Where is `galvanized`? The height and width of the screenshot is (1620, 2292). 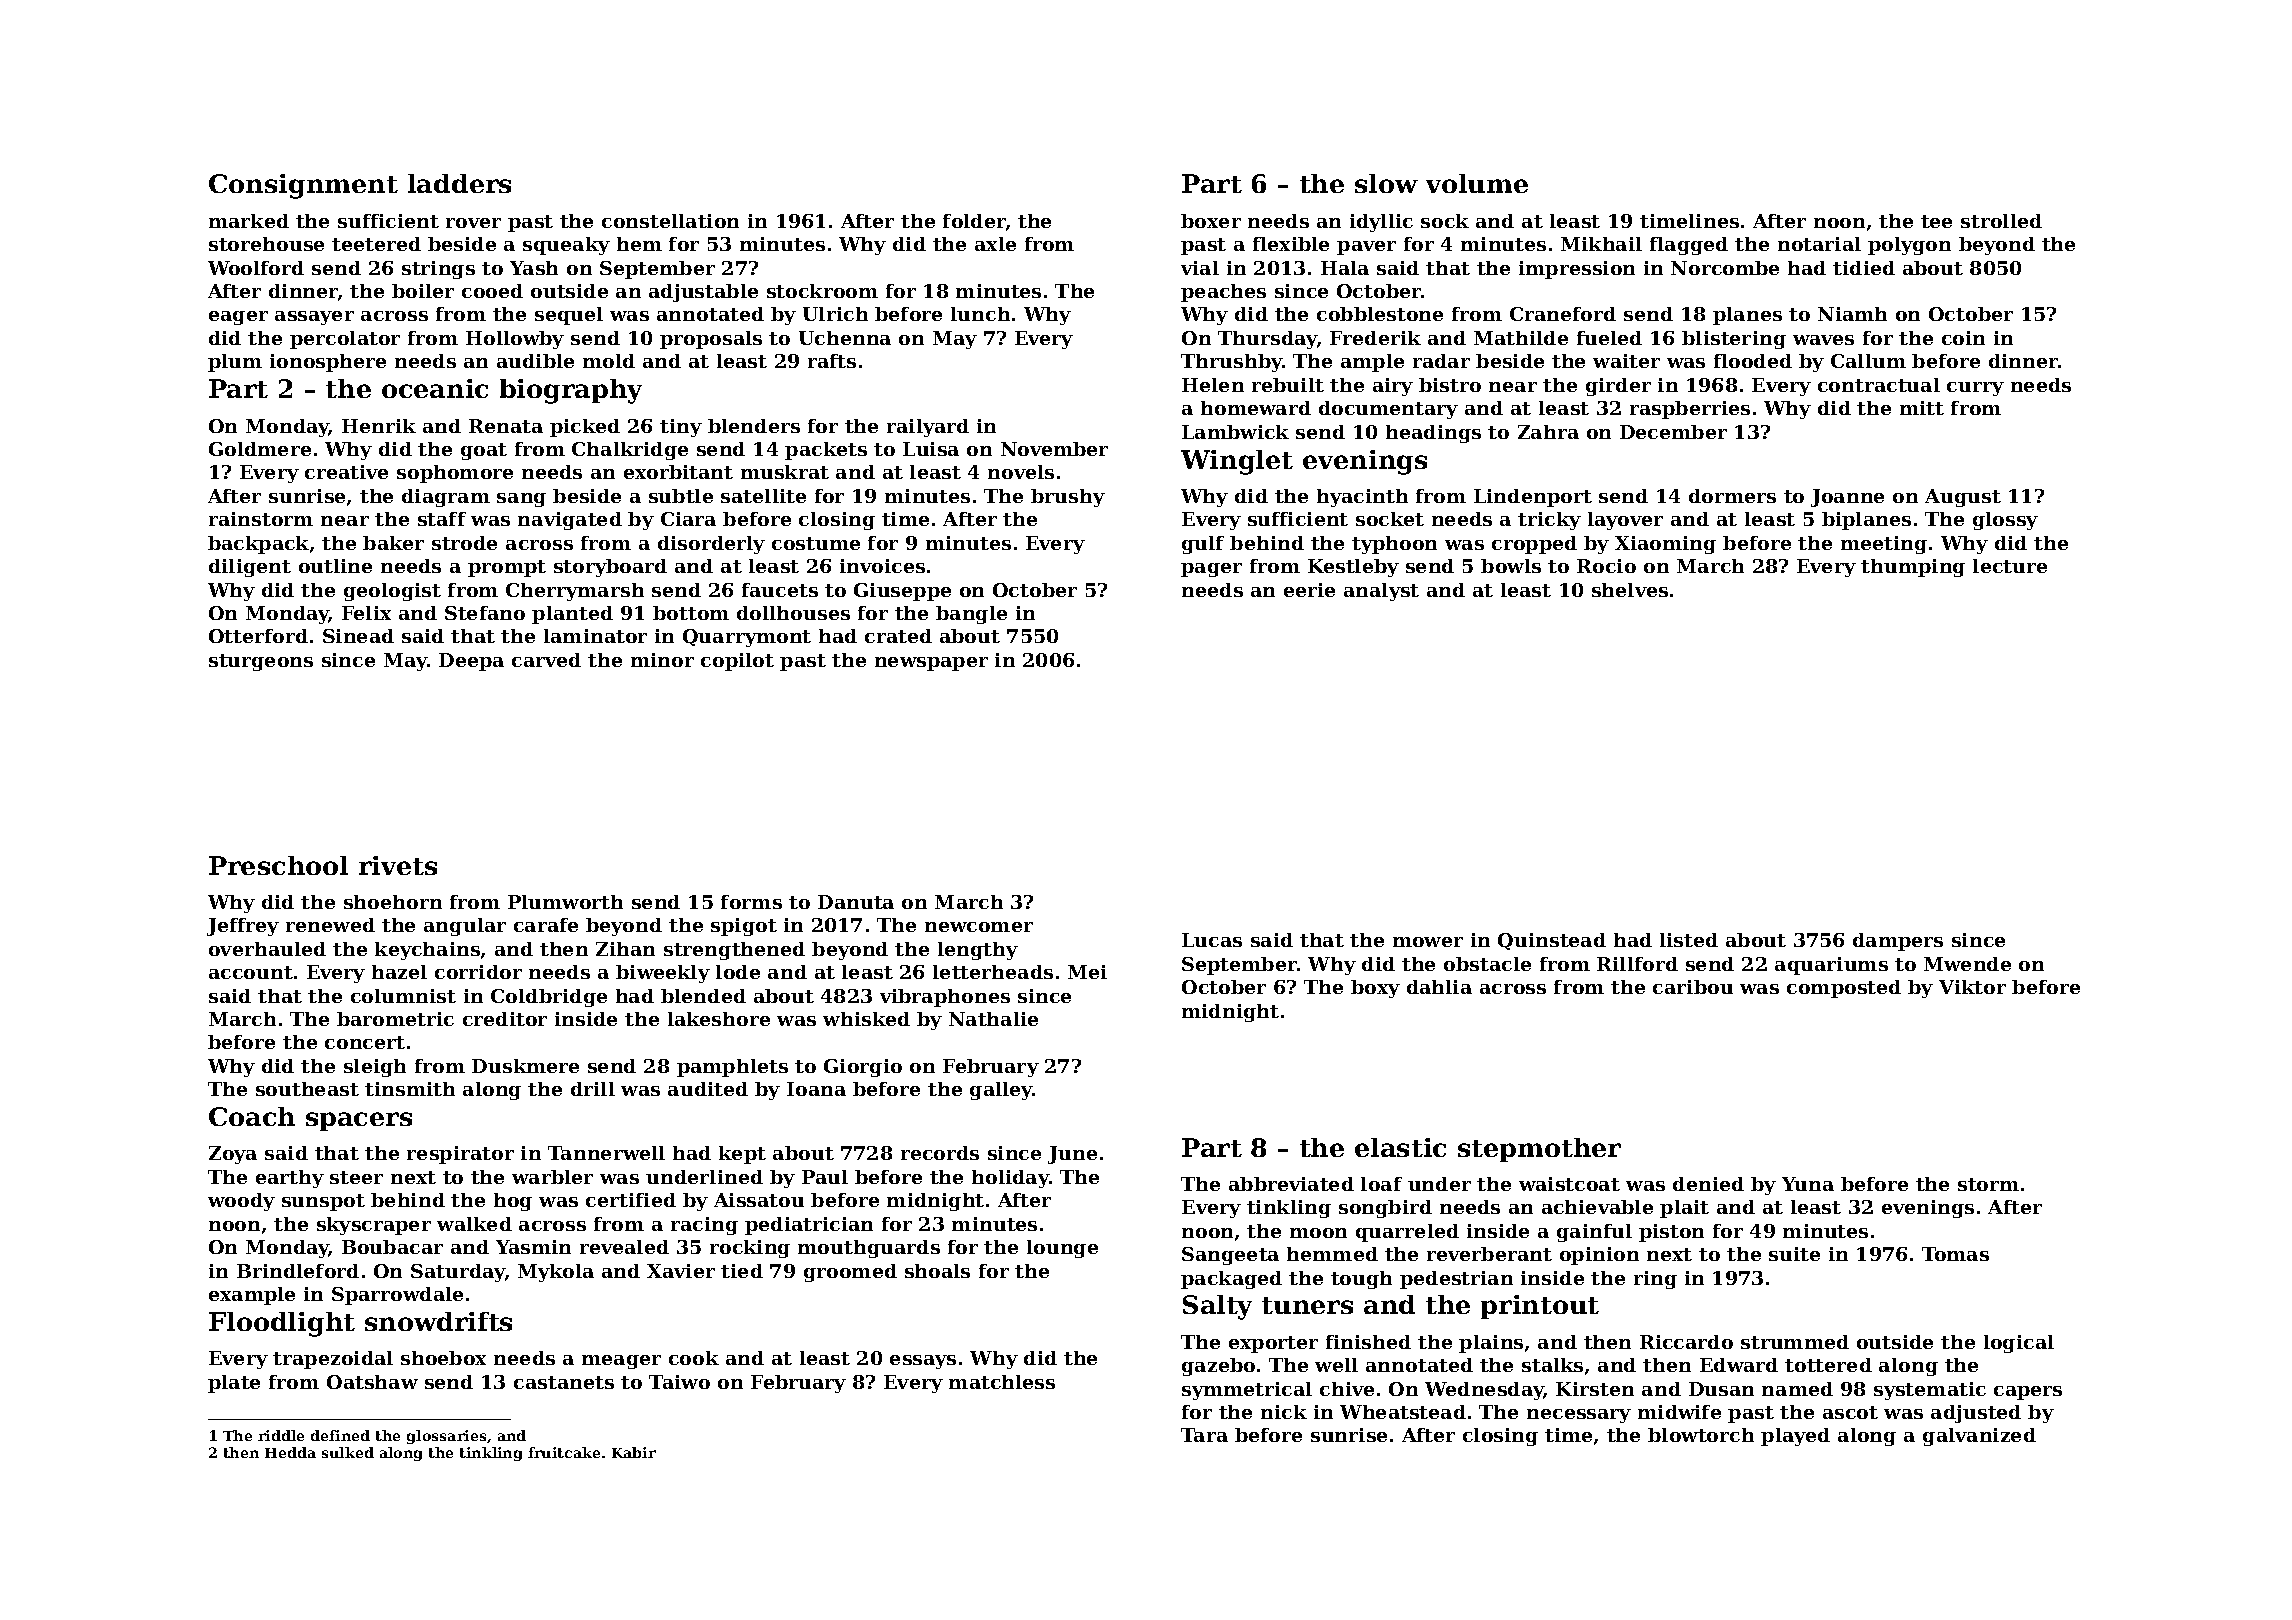
galvanized is located at coordinates (1979, 1437).
